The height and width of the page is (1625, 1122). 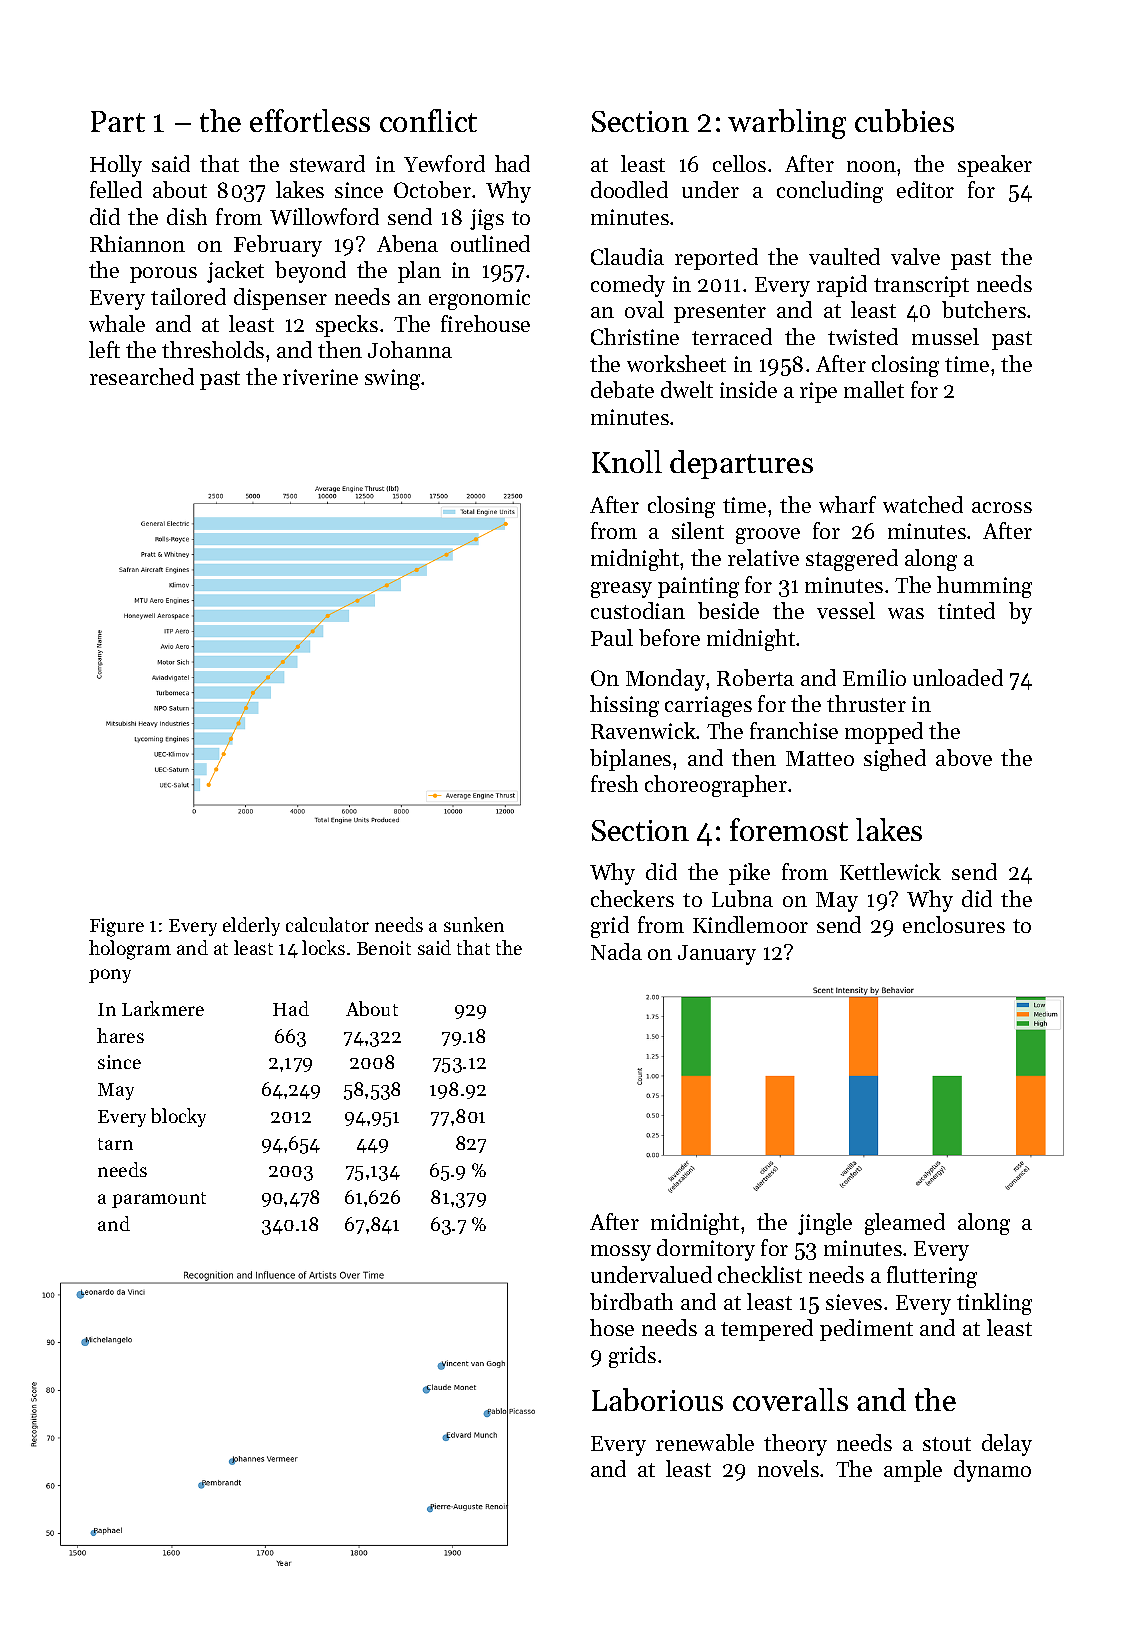 What do you see at coordinates (750, 924) in the page?
I see `Kindlemoor` at bounding box center [750, 924].
